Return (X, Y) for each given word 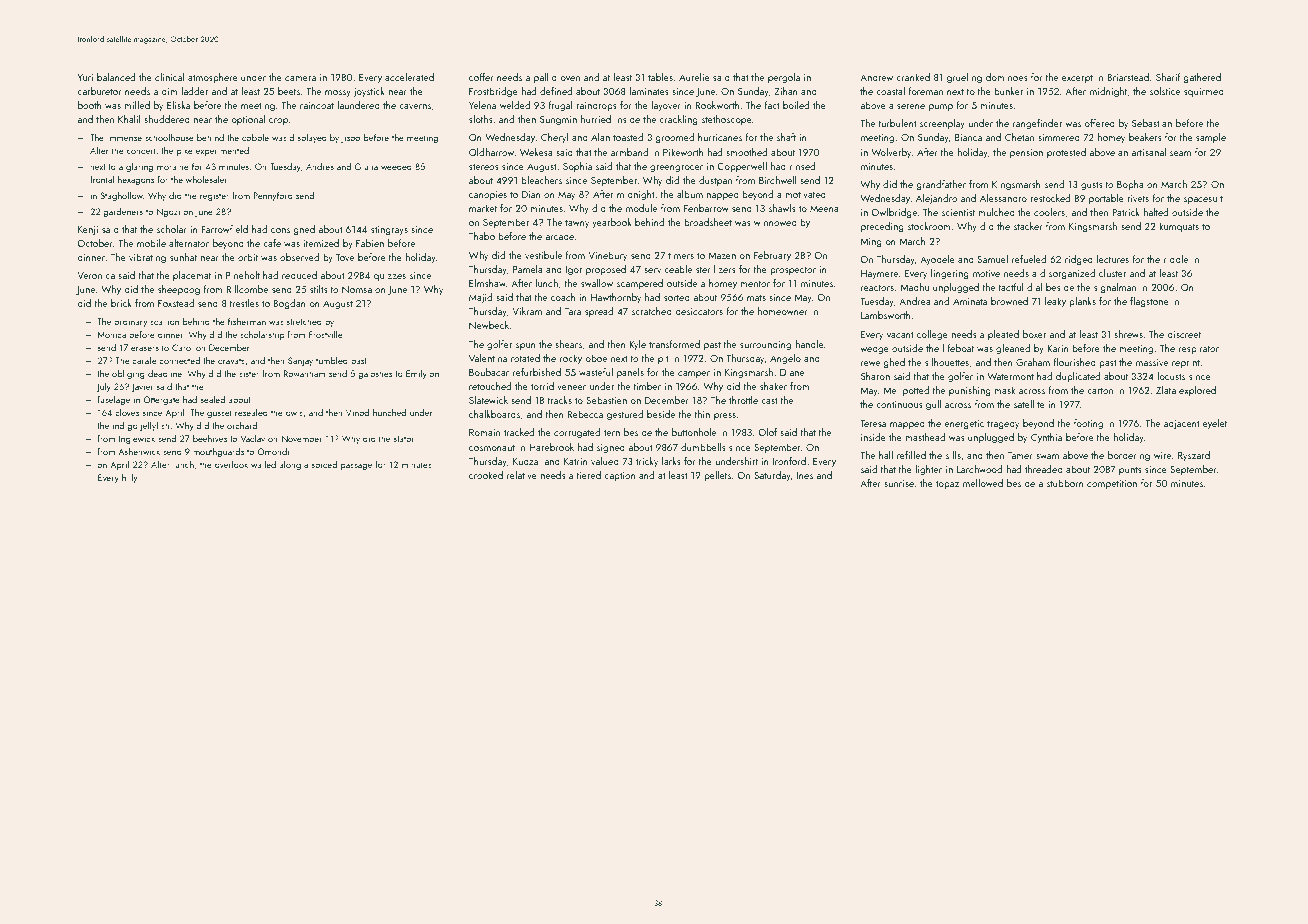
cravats (231, 361)
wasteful (596, 372)
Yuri (85, 77)
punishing (970, 391)
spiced (324, 465)
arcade (559, 236)
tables (660, 77)
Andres (320, 166)
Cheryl (555, 138)
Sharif (1168, 77)
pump (941, 107)
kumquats (1179, 227)
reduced (299, 275)
